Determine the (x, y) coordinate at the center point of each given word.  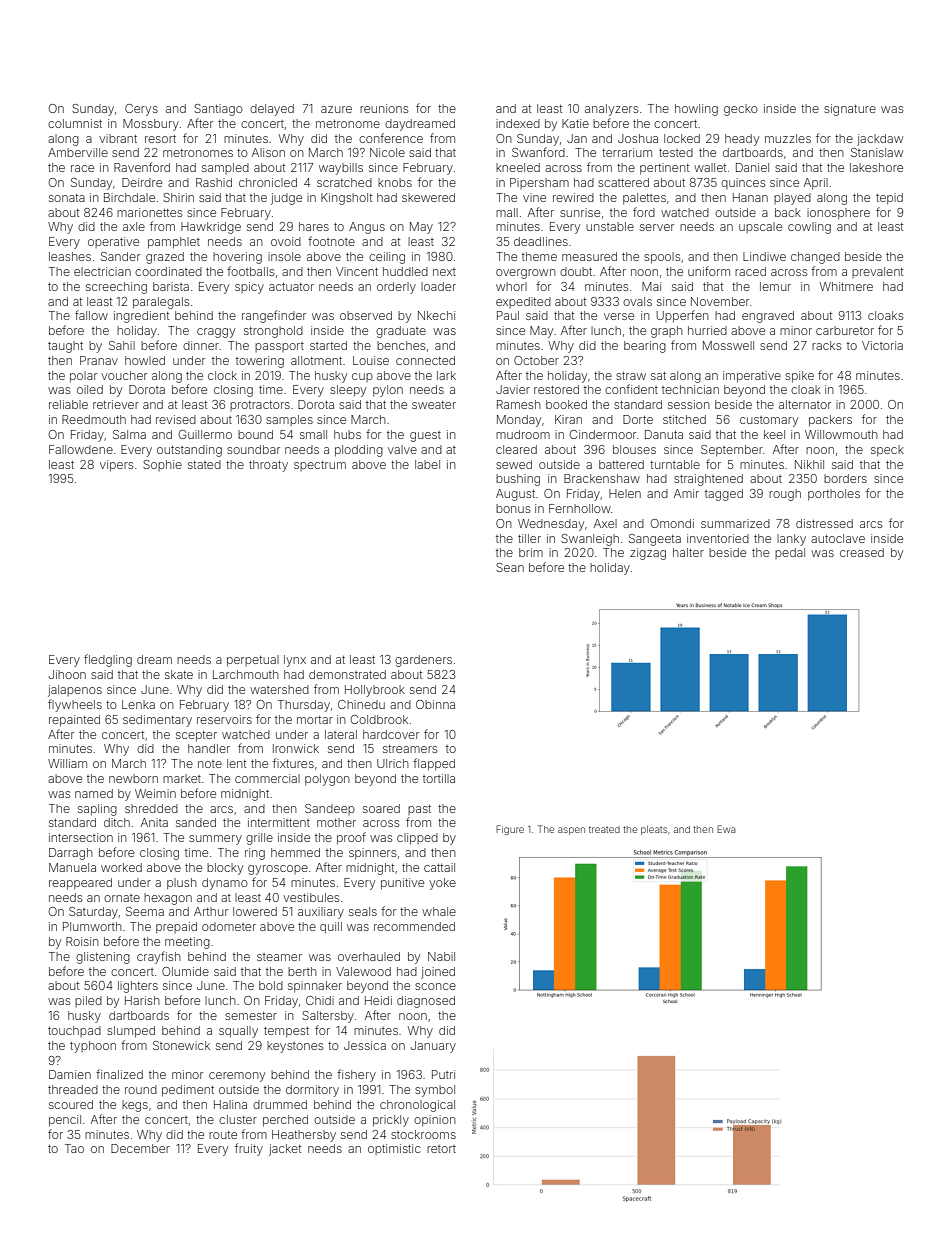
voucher (124, 375)
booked (566, 404)
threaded (73, 1089)
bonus (513, 508)
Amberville (78, 152)
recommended (414, 926)
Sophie (162, 465)
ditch (117, 822)
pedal (790, 553)
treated (604, 829)
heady (742, 140)
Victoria (882, 345)
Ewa (726, 829)
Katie (575, 123)
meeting (187, 943)
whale (439, 911)
